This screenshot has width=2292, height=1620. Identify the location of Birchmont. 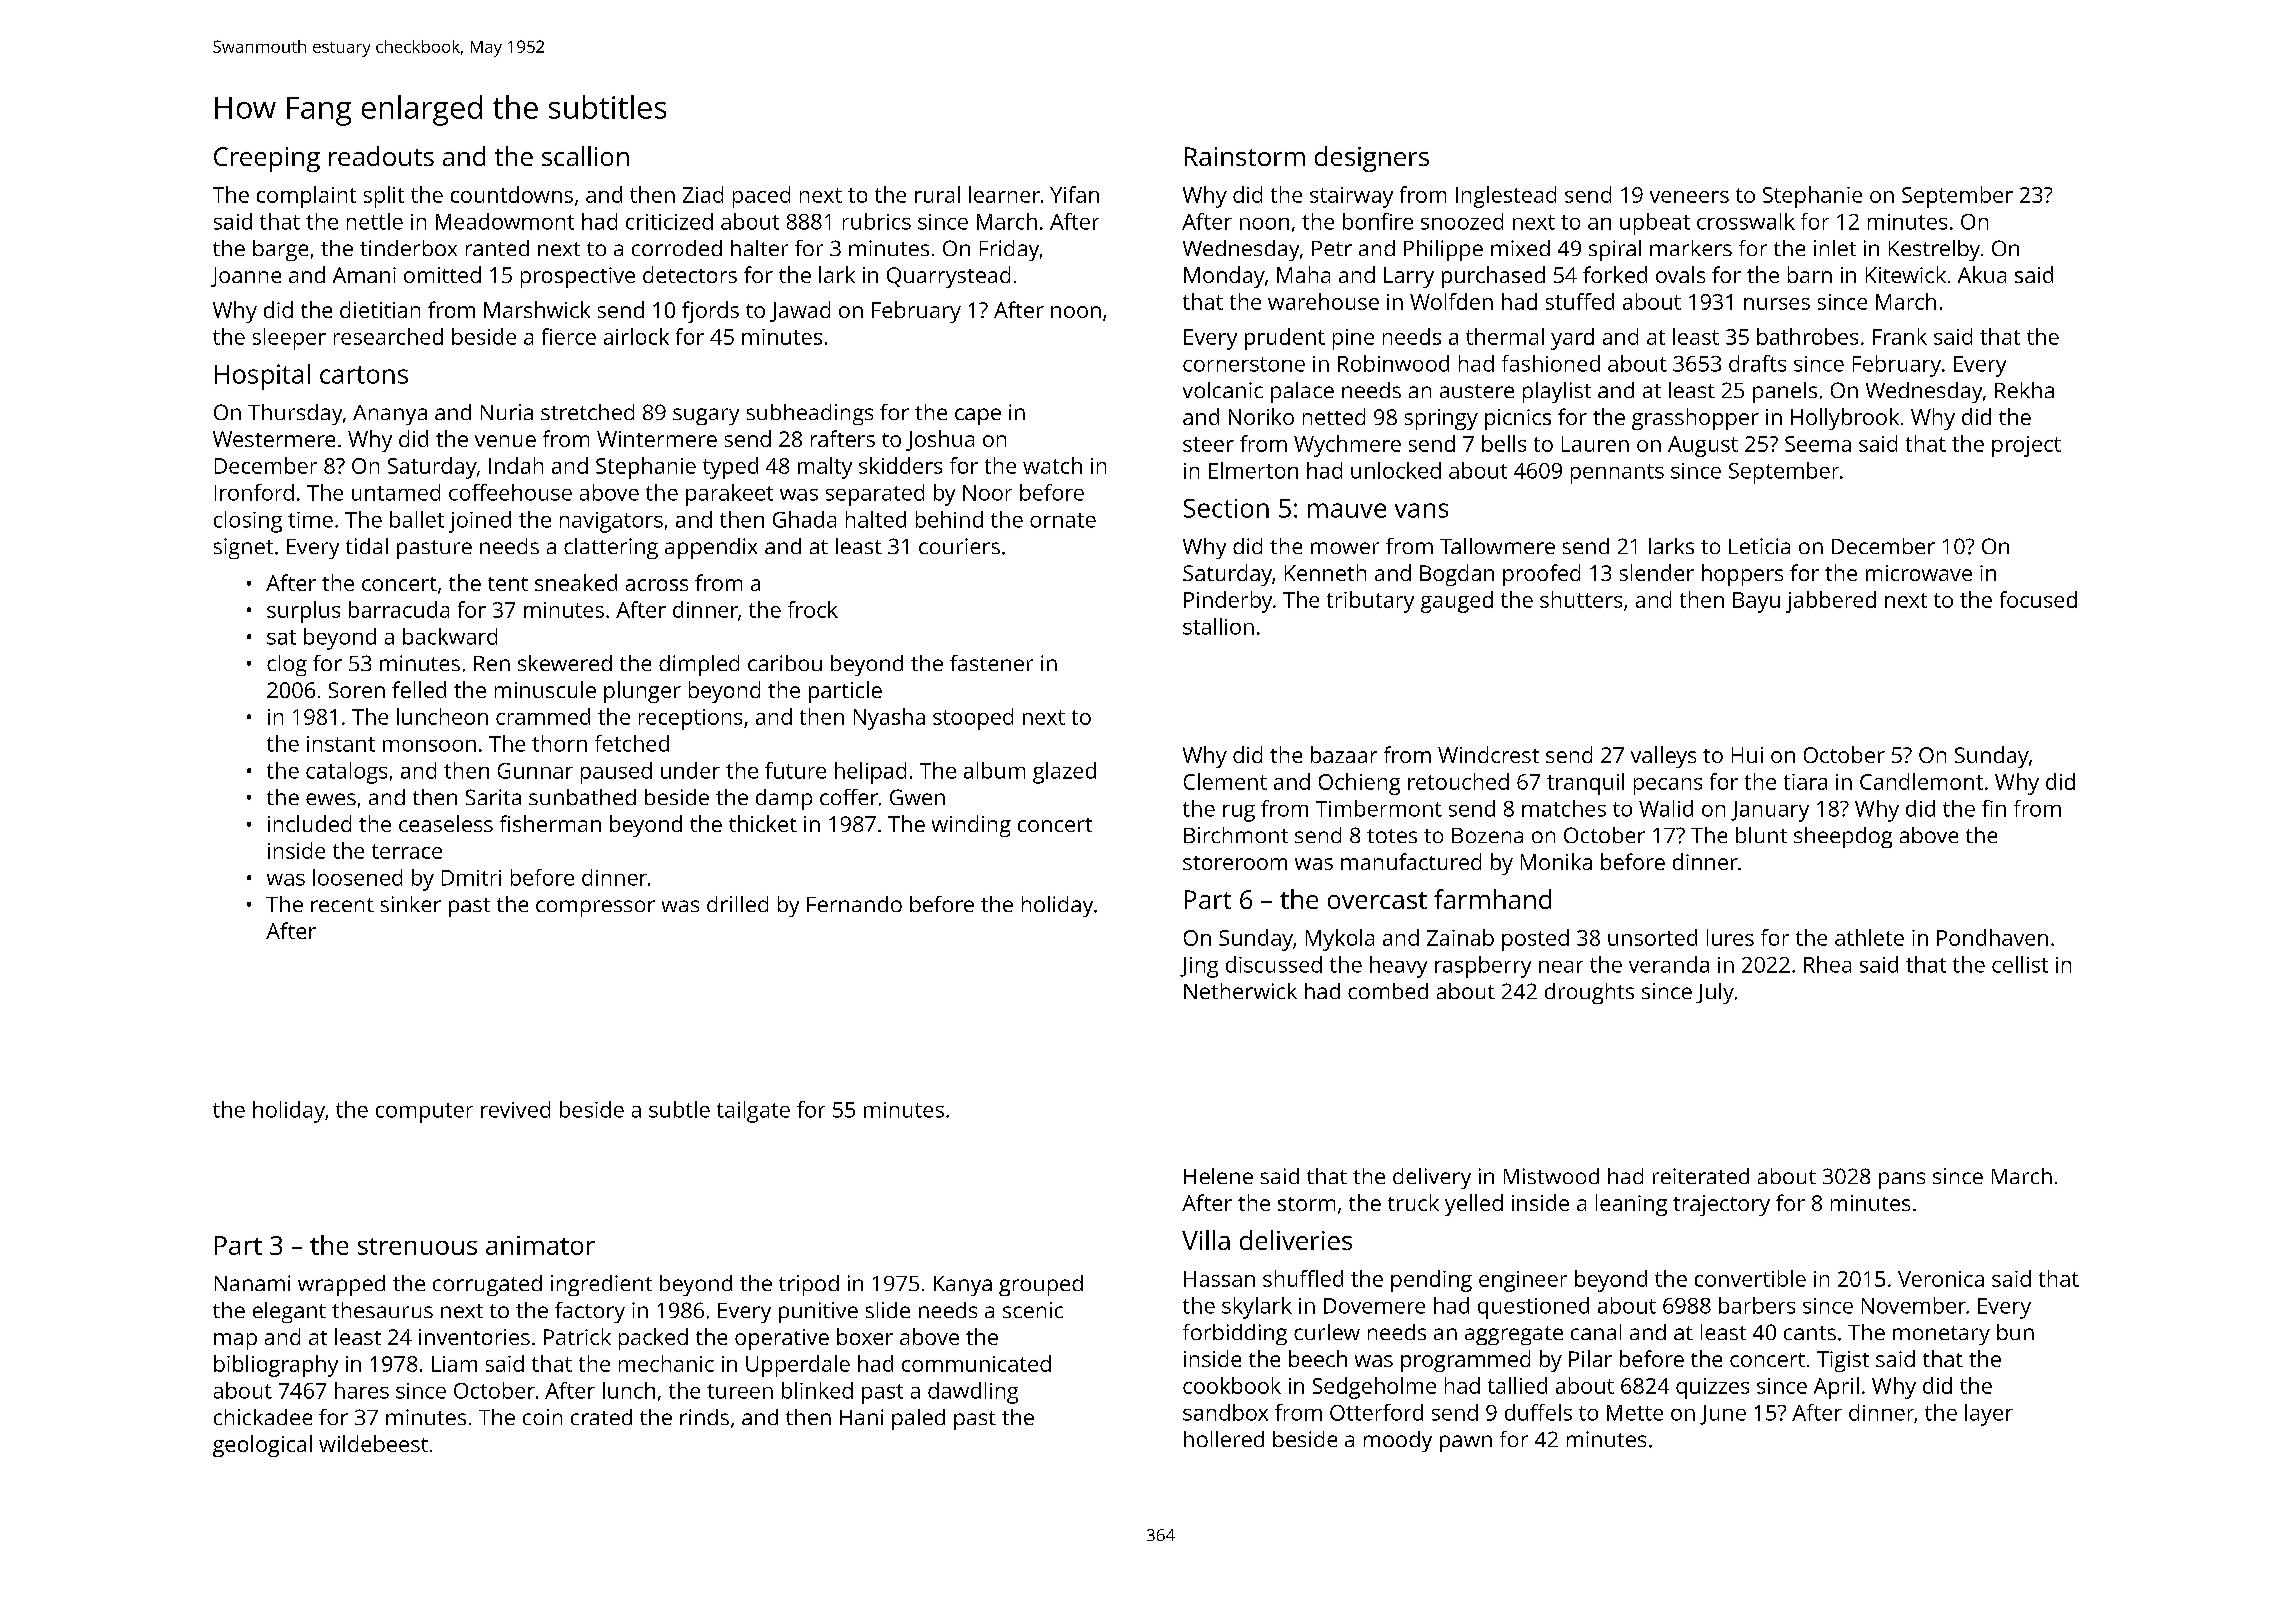
(1236, 835).
